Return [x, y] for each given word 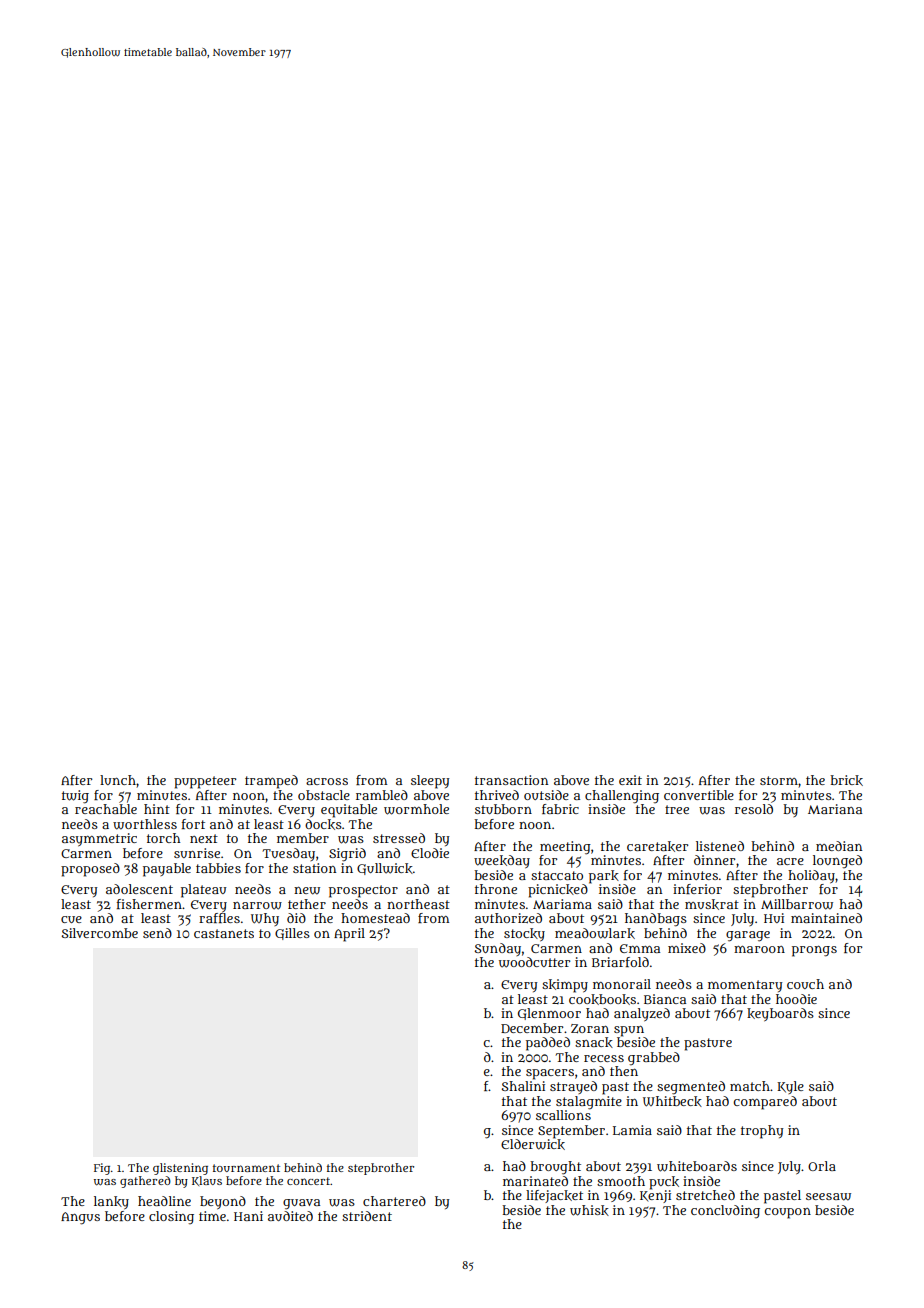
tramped [271, 782]
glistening [180, 1169]
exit [630, 780]
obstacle [324, 795]
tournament [246, 1168]
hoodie [796, 999]
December [532, 1028]
